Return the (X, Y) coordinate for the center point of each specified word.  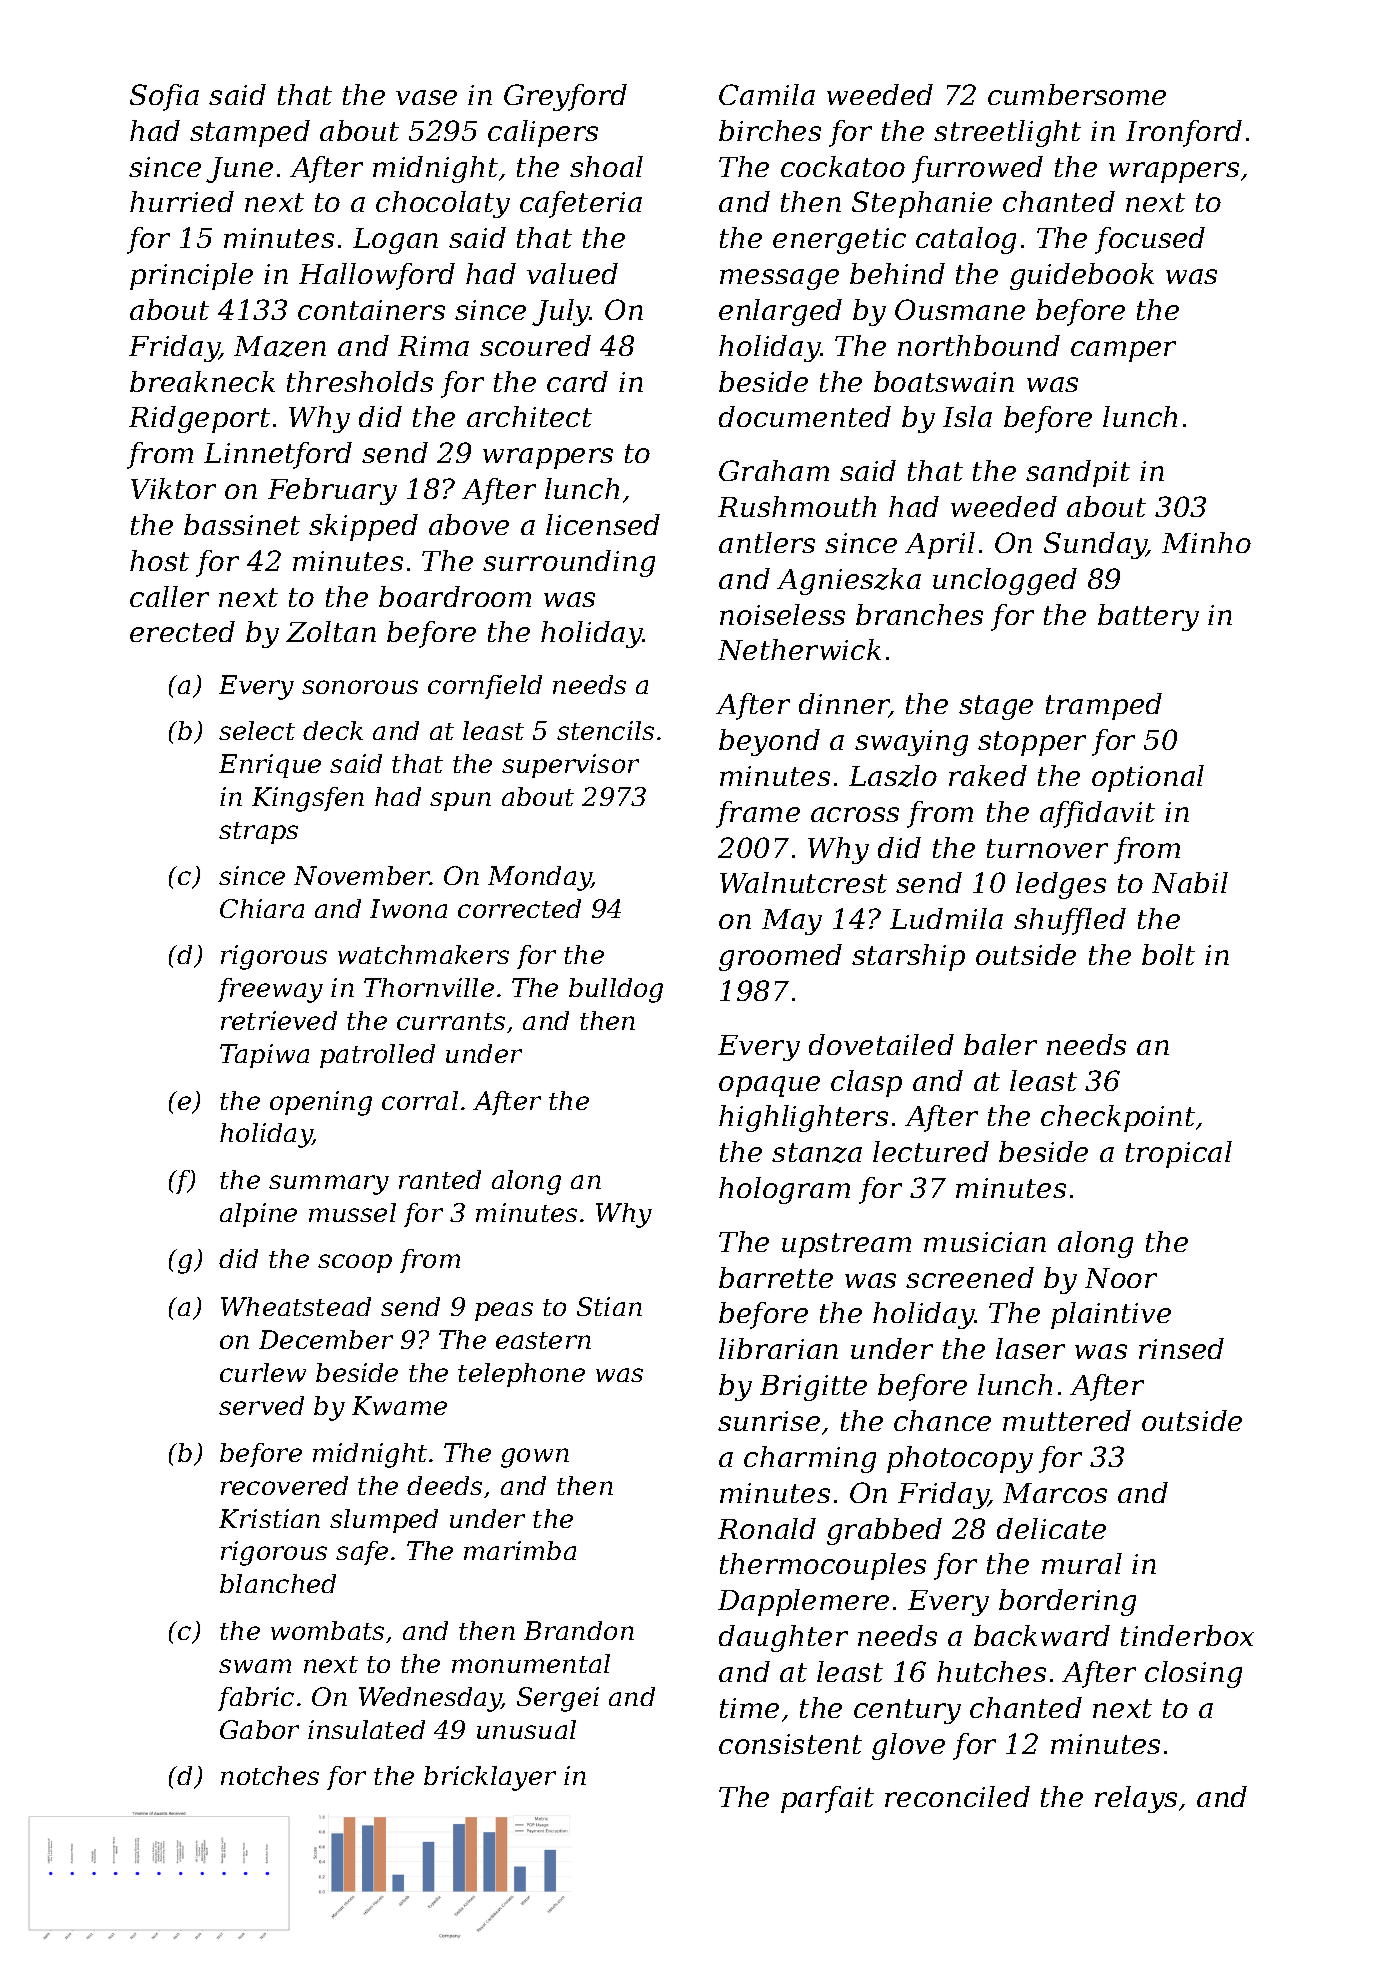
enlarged (780, 312)
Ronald (767, 1528)
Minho (1206, 542)
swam (255, 1666)
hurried (182, 201)
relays (1136, 1799)
